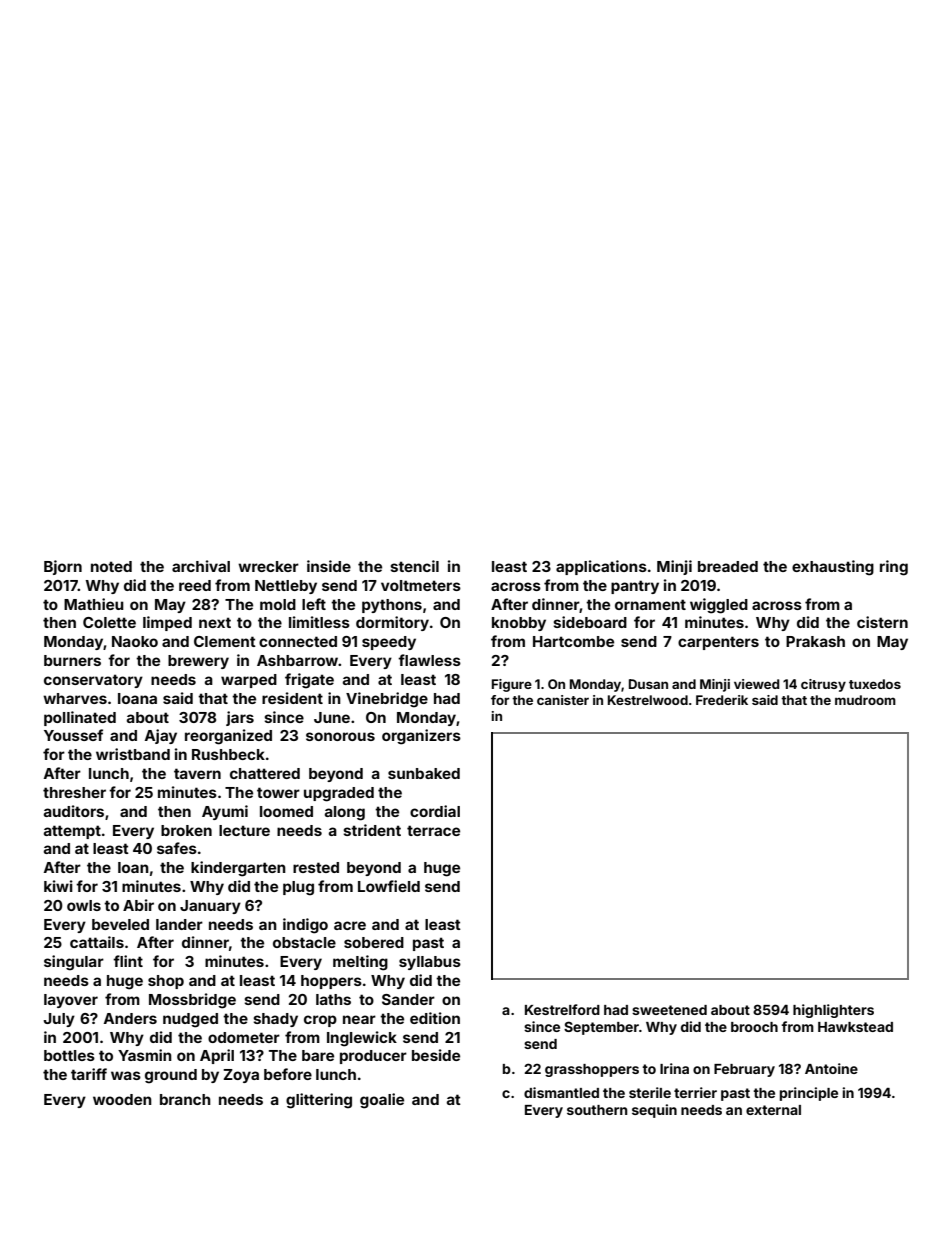  I want to click on highlighters, so click(833, 1011).
